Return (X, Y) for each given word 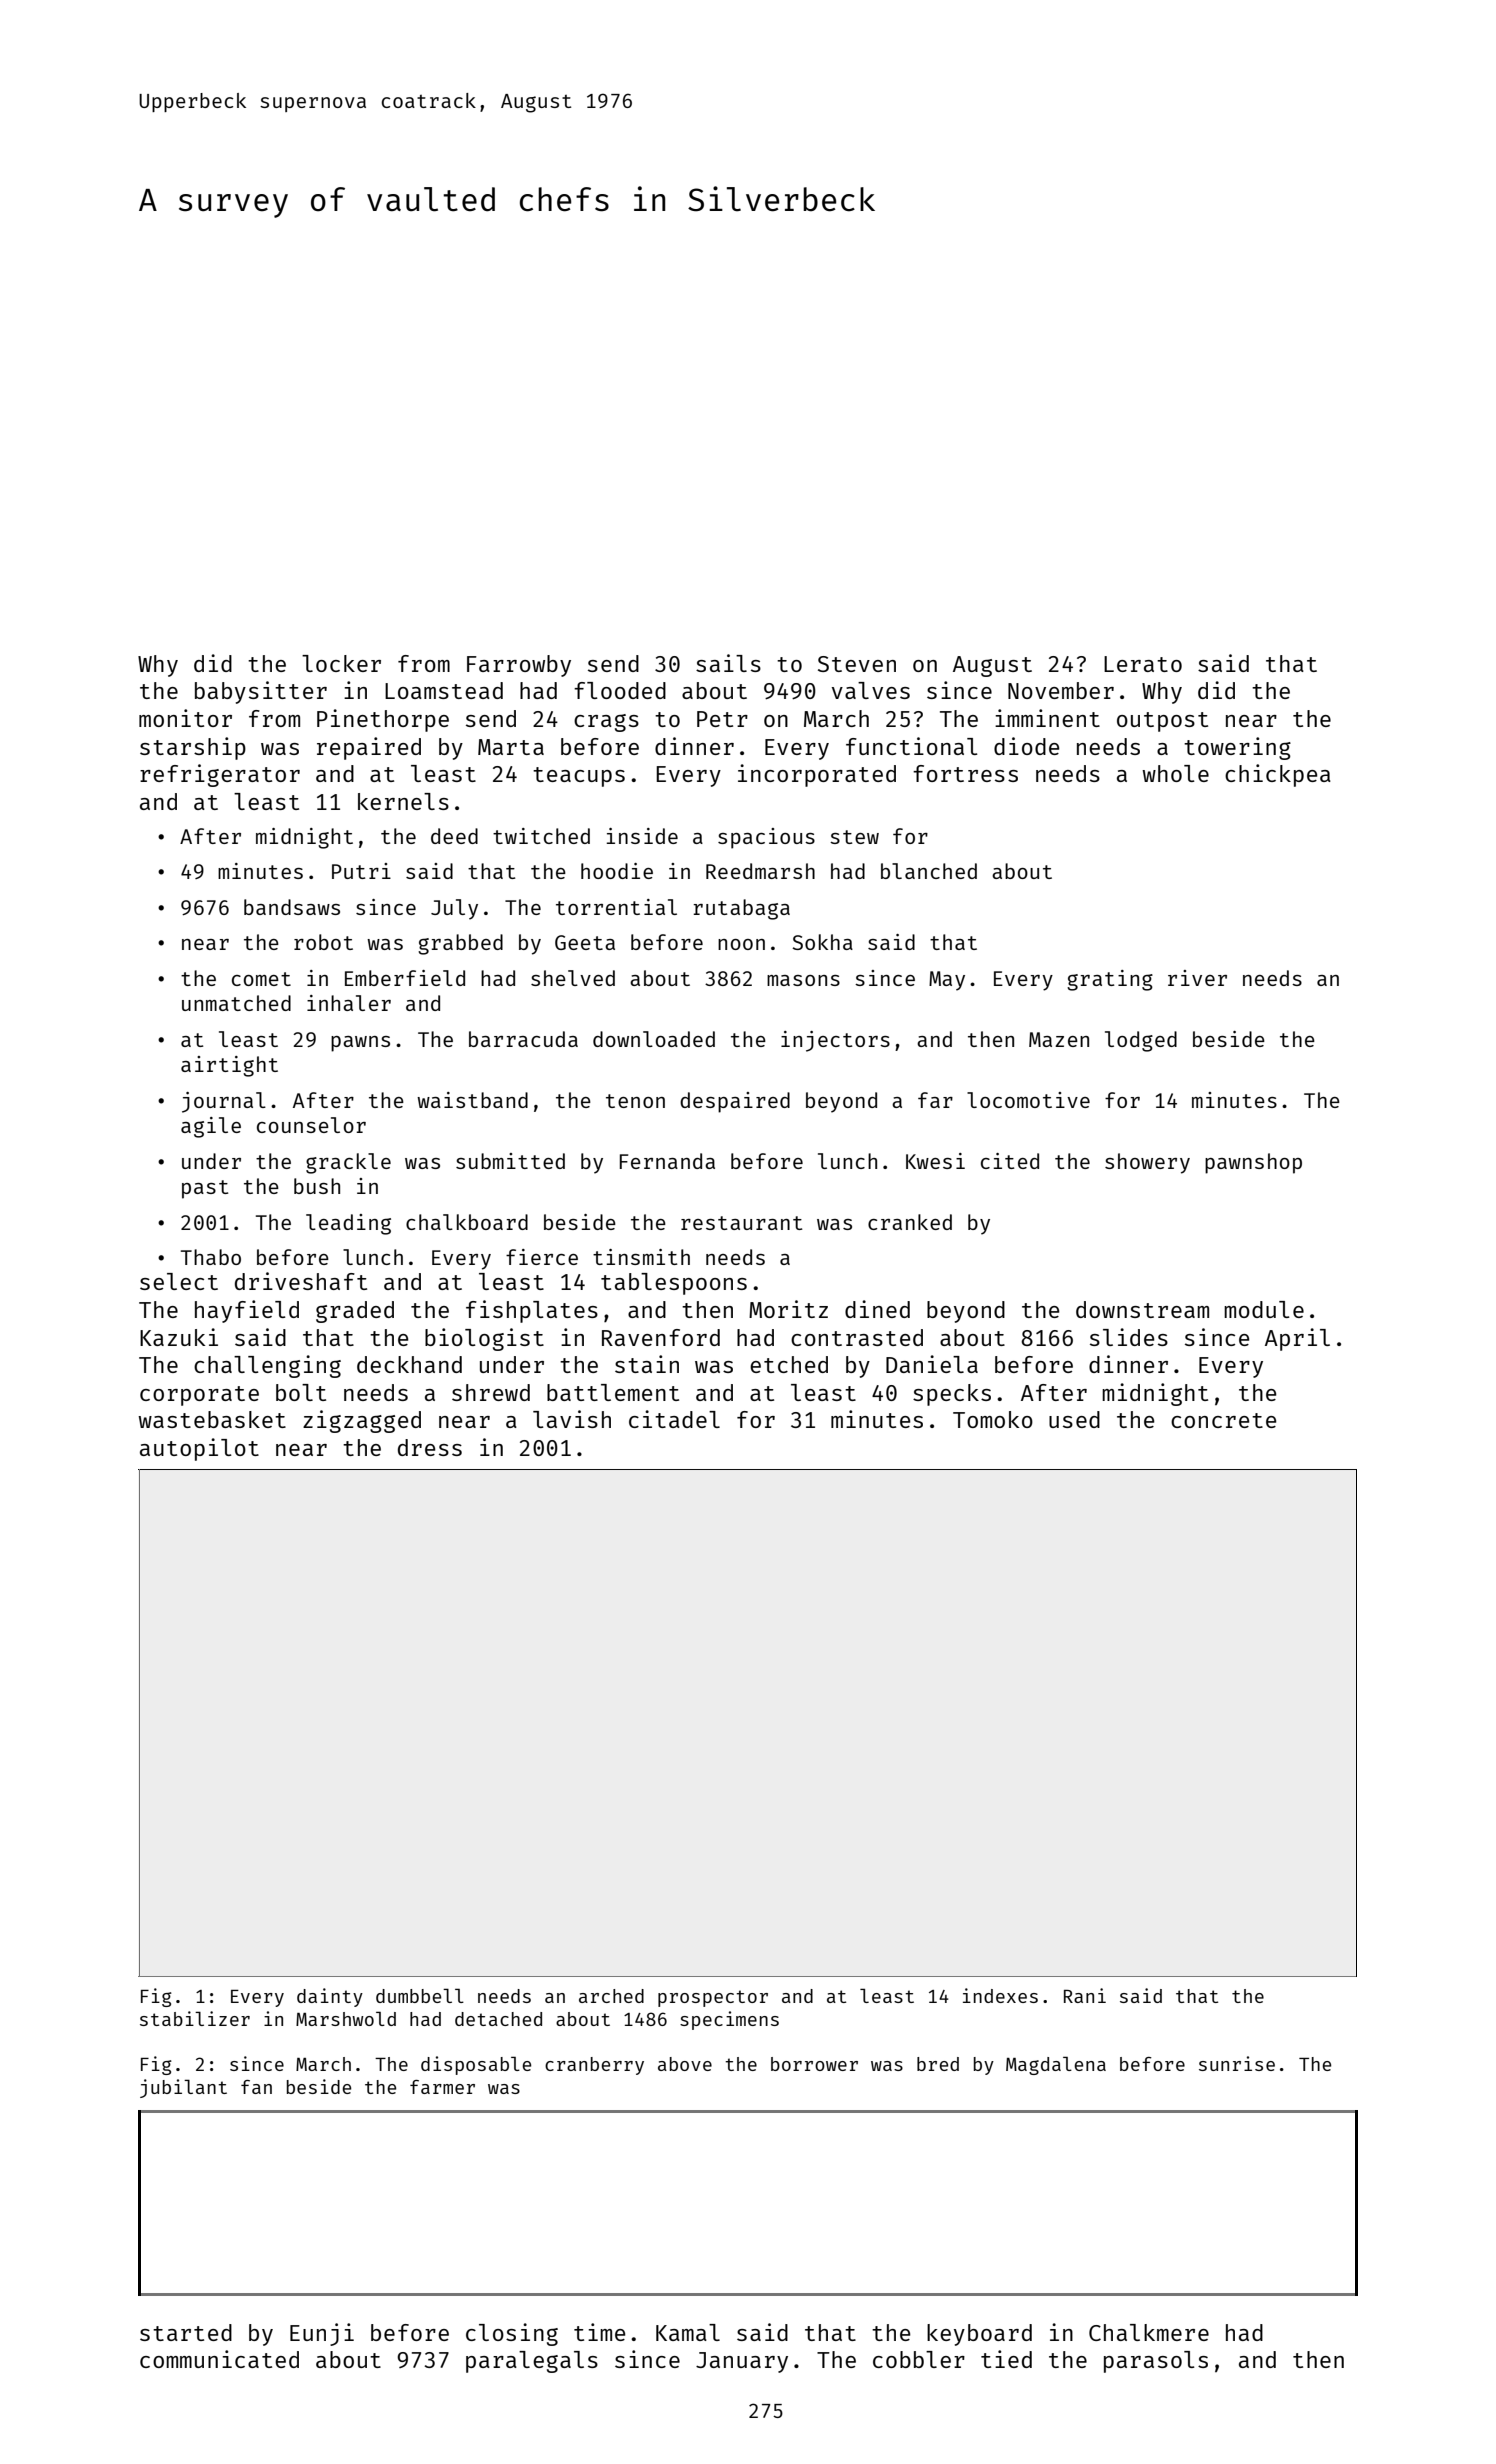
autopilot (199, 1449)
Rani (1085, 1995)
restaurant (741, 1223)
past (205, 1189)
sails (728, 663)
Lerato (1143, 664)
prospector (713, 1998)
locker (341, 663)
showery (1147, 1163)
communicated (219, 2359)
